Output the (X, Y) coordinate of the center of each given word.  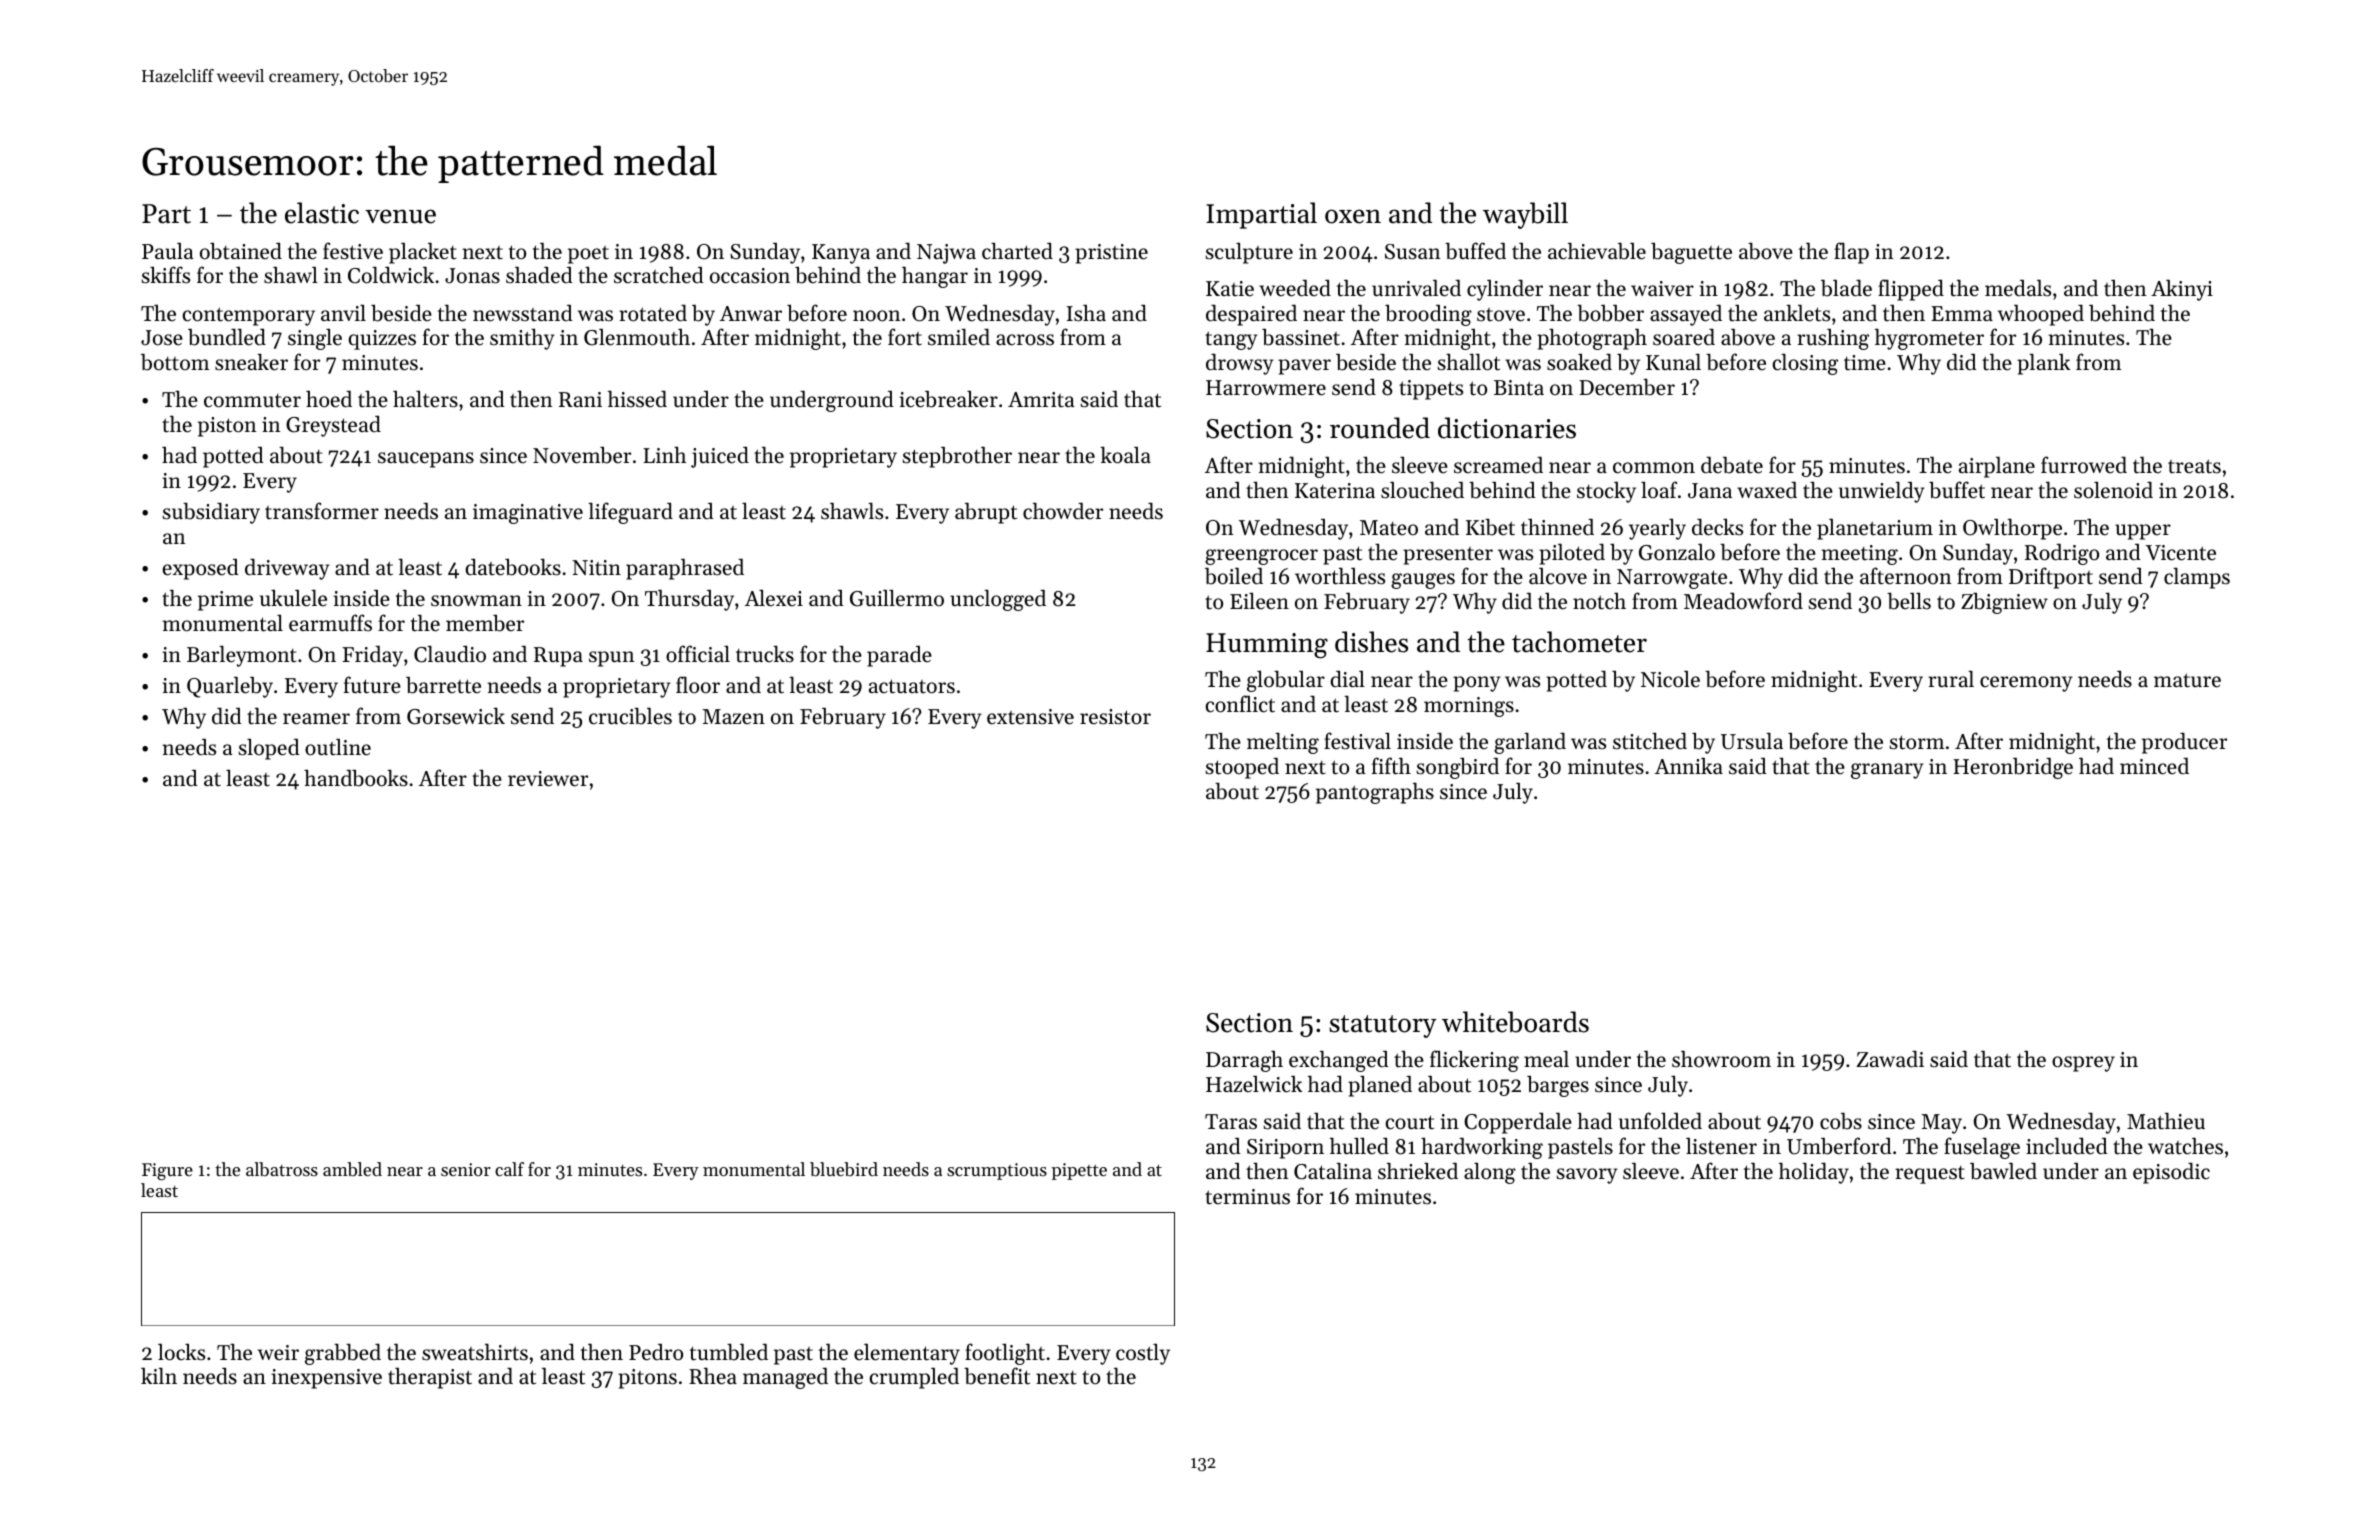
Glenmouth (637, 337)
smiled (959, 337)
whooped (2041, 315)
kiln (159, 1375)
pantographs (1375, 793)
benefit (997, 1376)
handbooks (356, 778)
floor (698, 685)
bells (1909, 601)
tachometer (1579, 642)
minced (2154, 766)
